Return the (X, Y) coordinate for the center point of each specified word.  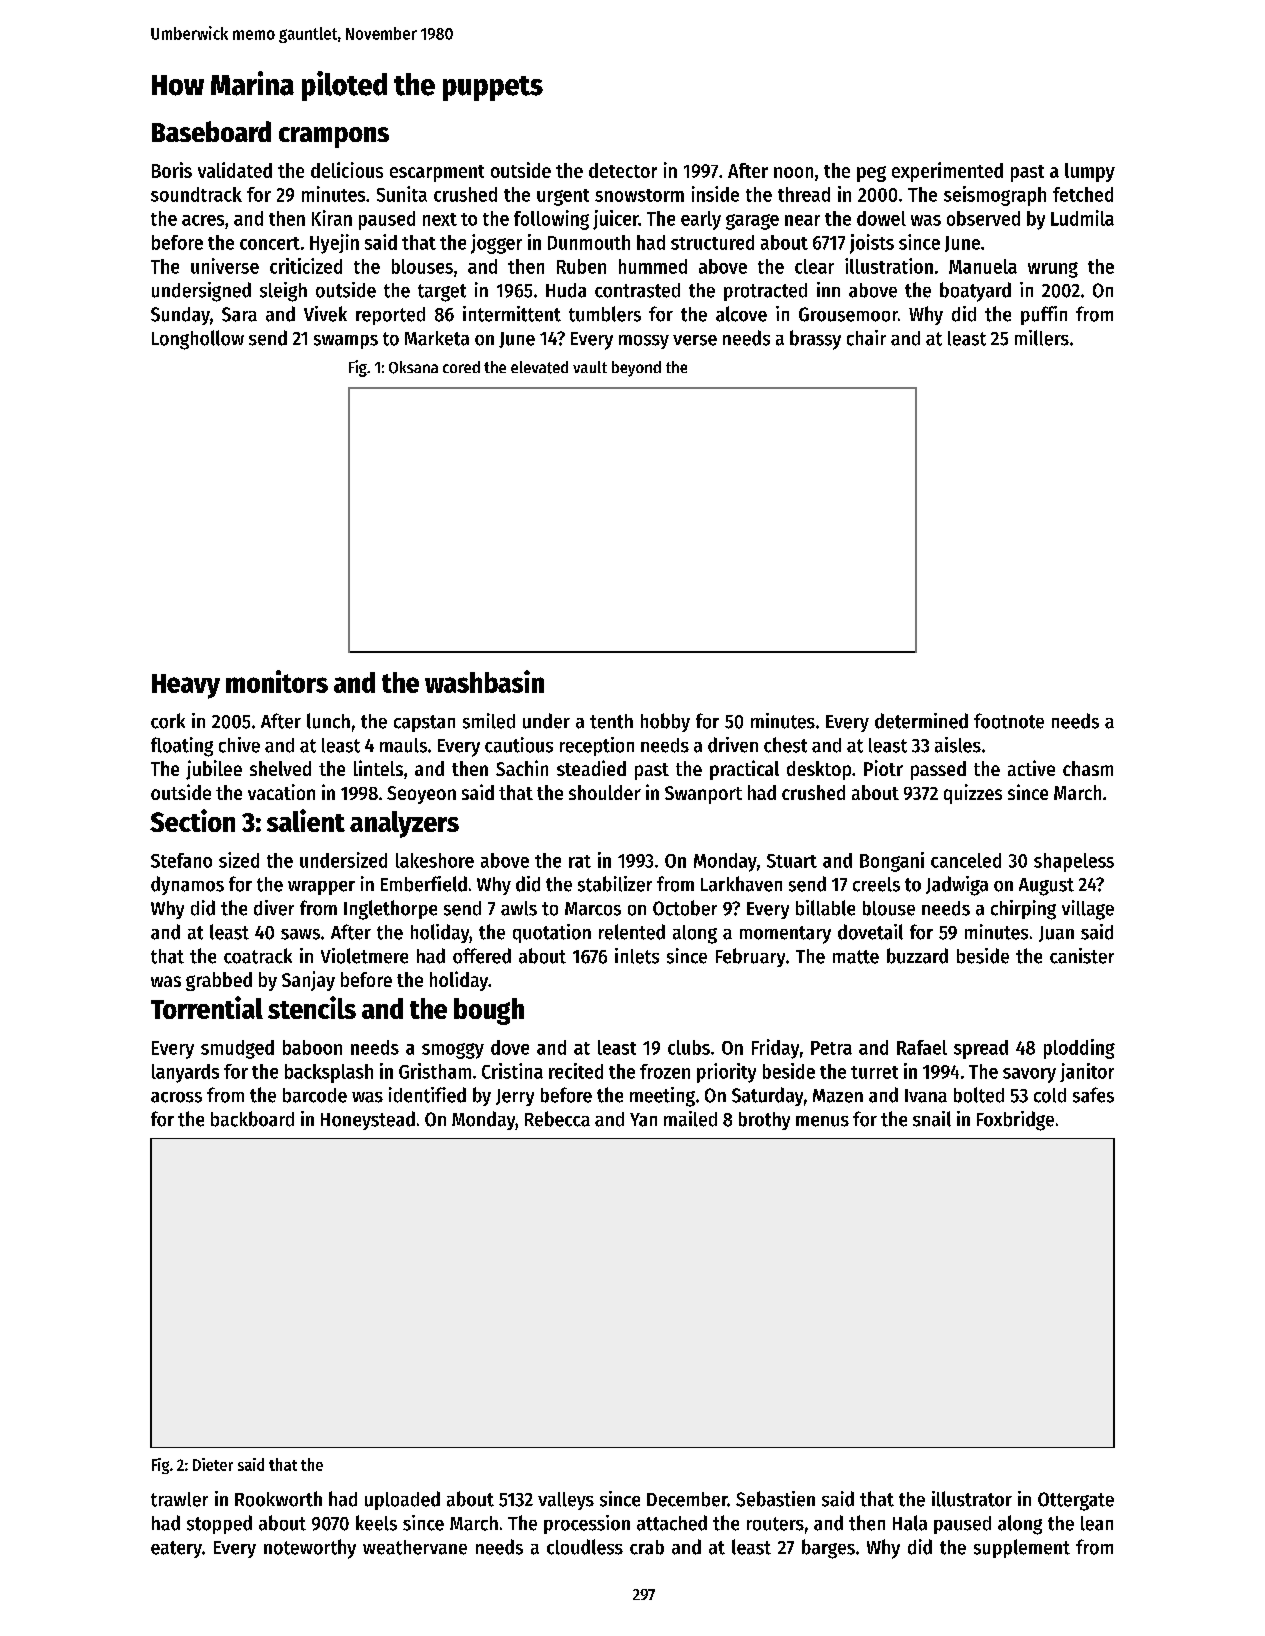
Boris (172, 170)
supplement (1022, 1548)
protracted (765, 292)
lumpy (1090, 172)
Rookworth (278, 1499)
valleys (566, 1501)
